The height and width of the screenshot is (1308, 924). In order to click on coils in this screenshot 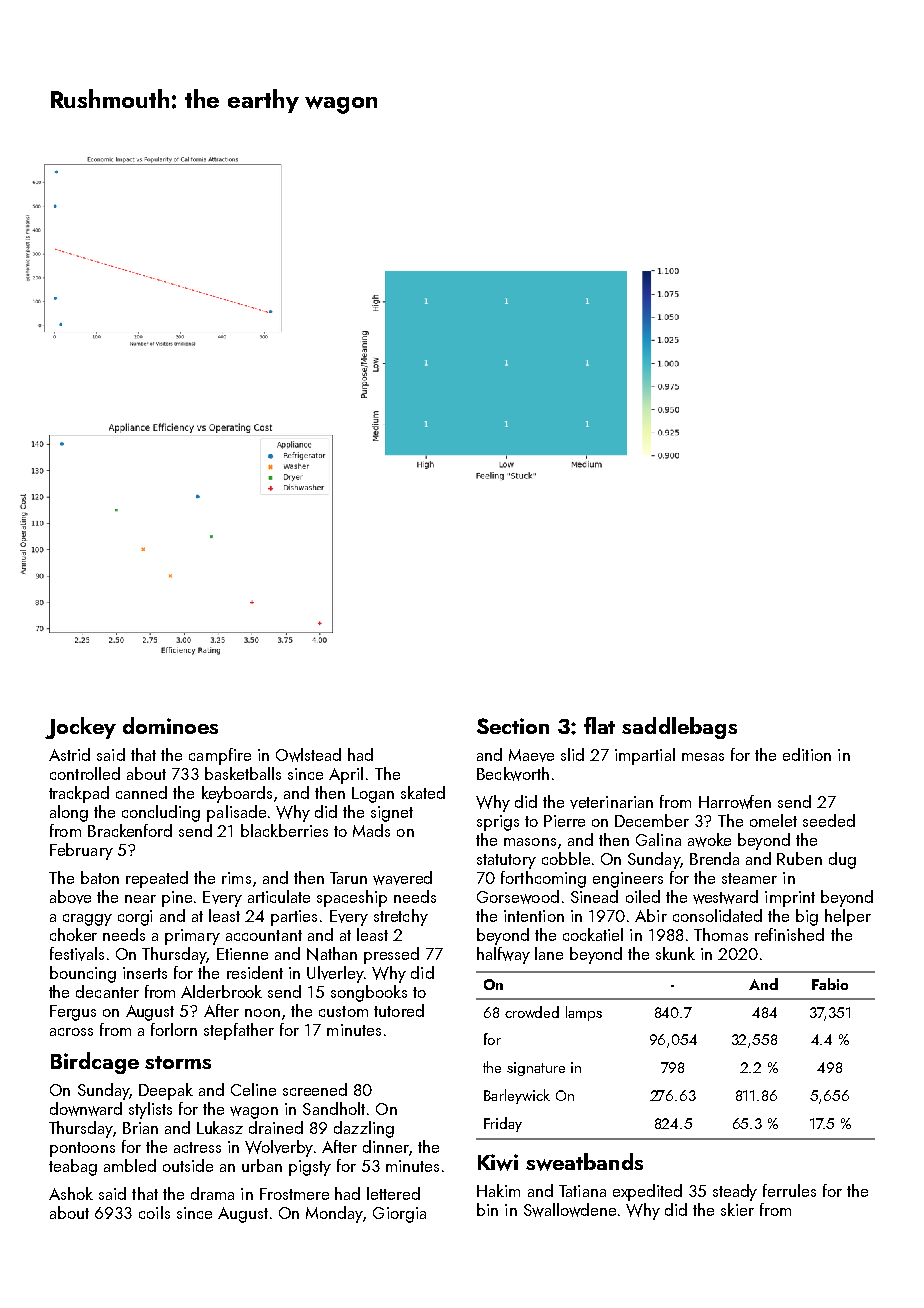, I will do `click(154, 1212)`.
